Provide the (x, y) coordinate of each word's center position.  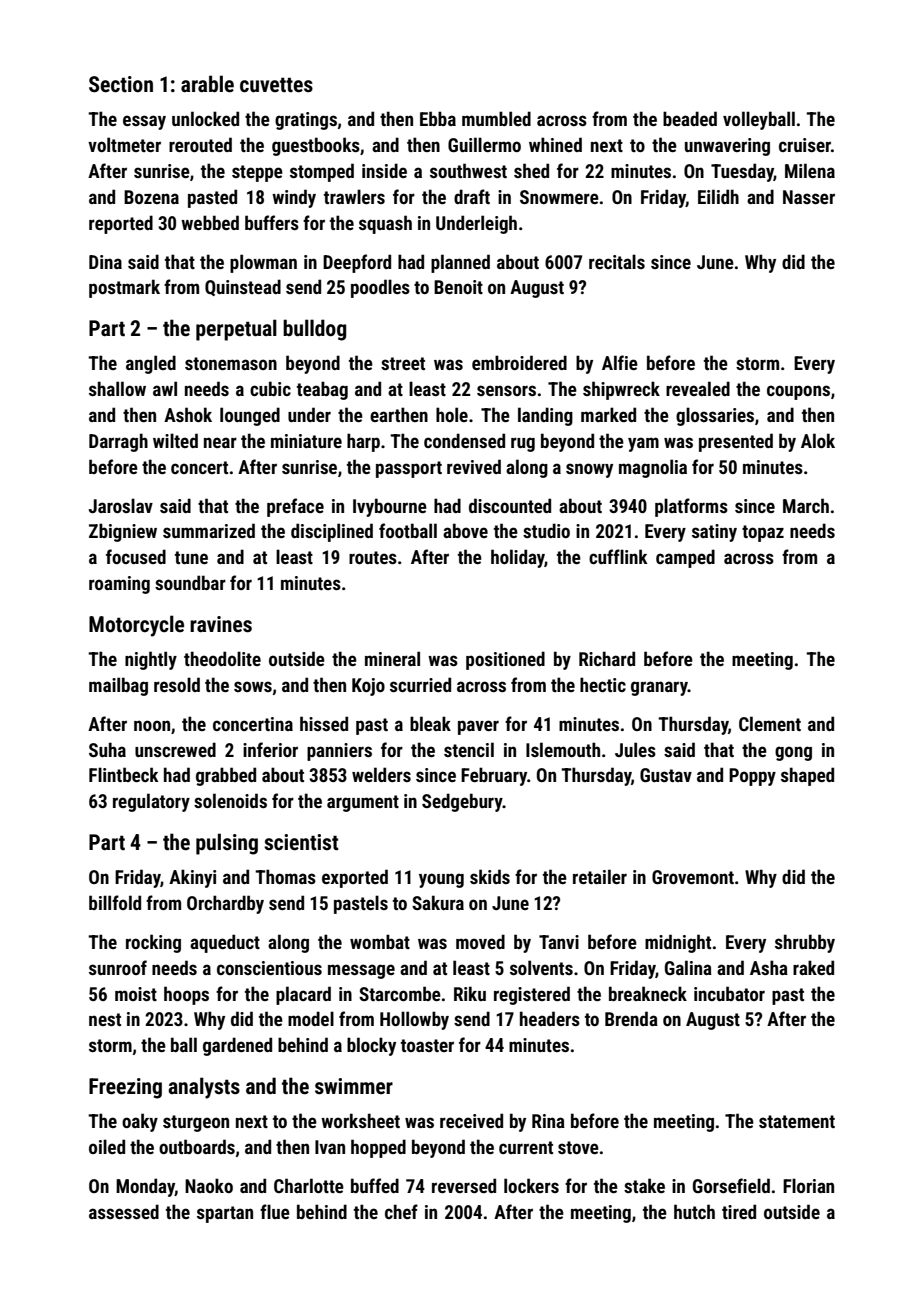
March (806, 505)
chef (401, 1211)
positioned (505, 660)
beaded (690, 118)
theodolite (222, 658)
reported (121, 224)
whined (555, 144)
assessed (124, 1211)
